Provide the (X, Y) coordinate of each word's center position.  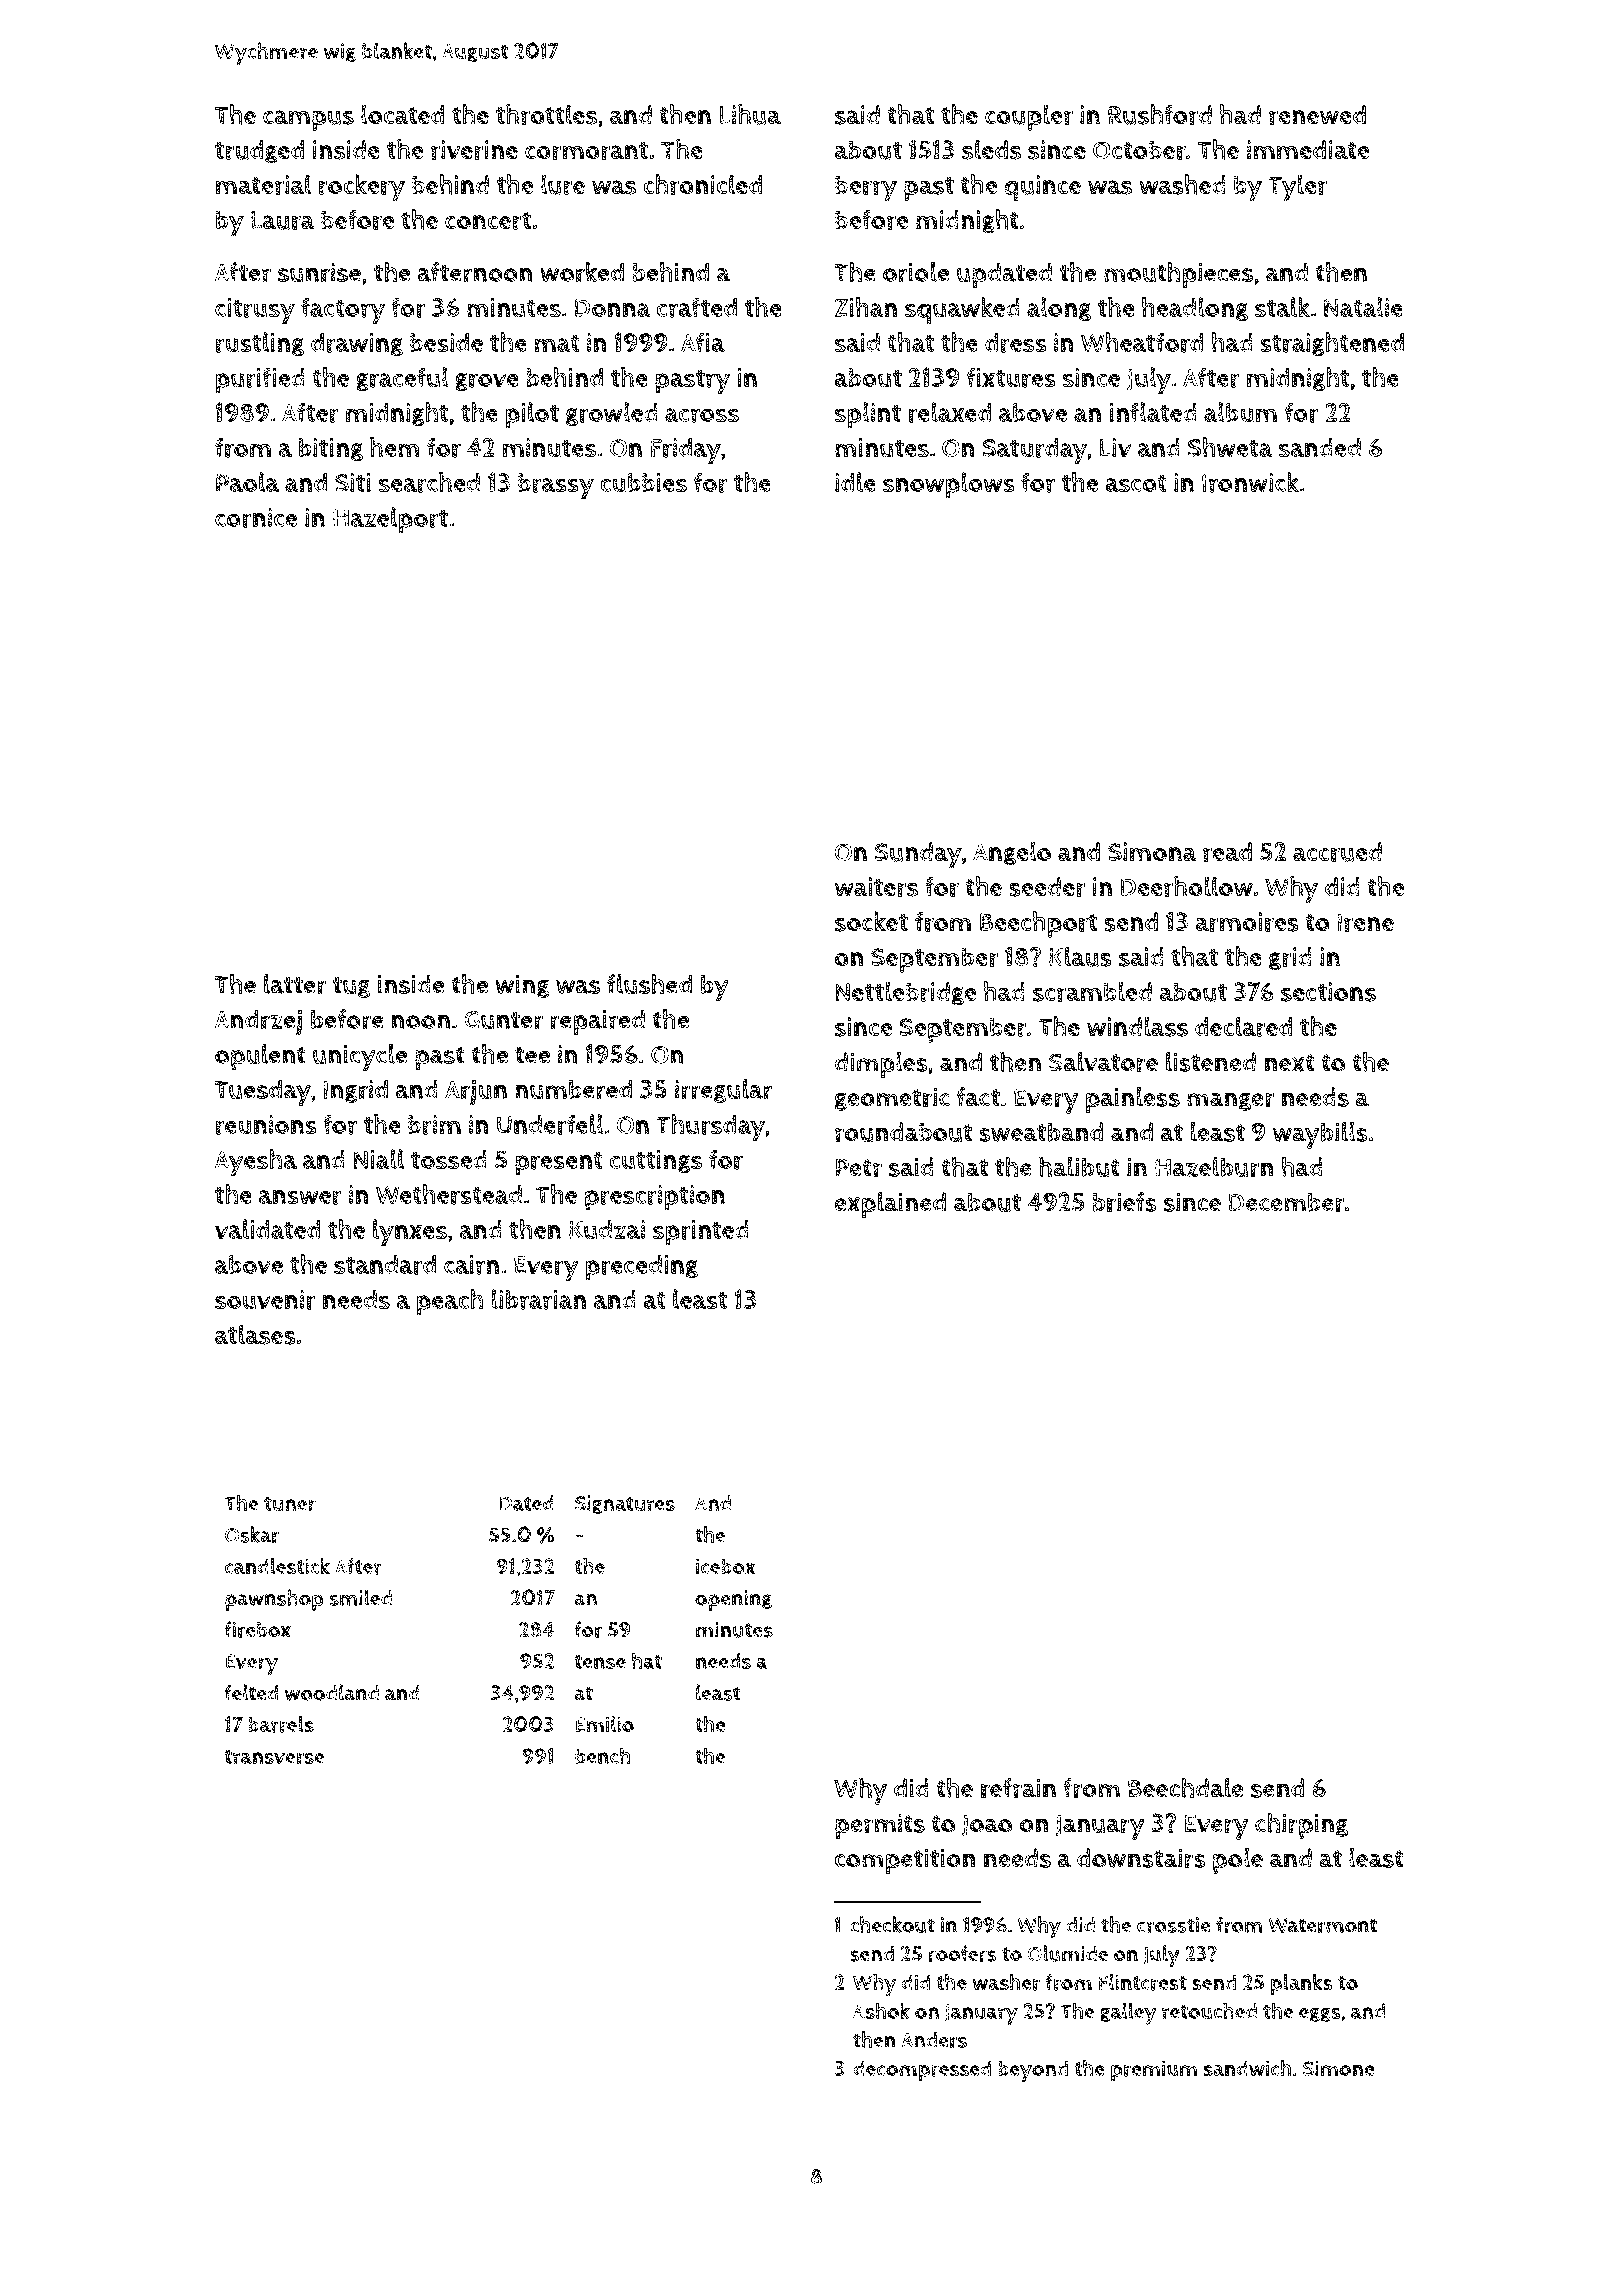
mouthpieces (1178, 275)
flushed (649, 984)
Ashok (881, 2010)
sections (1328, 992)
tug (351, 987)
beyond (1033, 2071)
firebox (258, 1629)
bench (602, 1755)
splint (868, 415)
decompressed (922, 2071)
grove (486, 382)
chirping (1301, 1825)
